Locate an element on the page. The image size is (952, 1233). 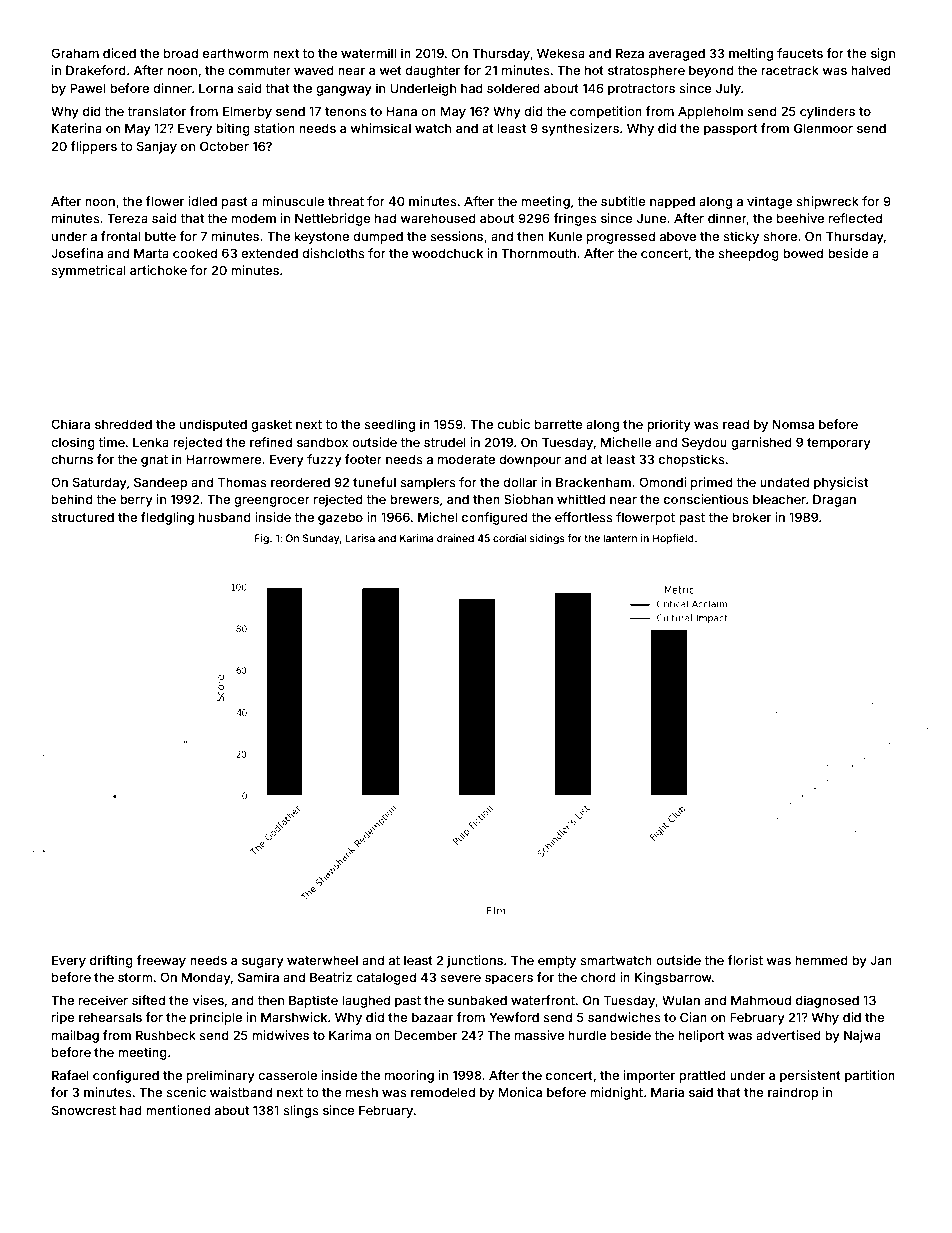
bazaar is located at coordinates (432, 1017).
